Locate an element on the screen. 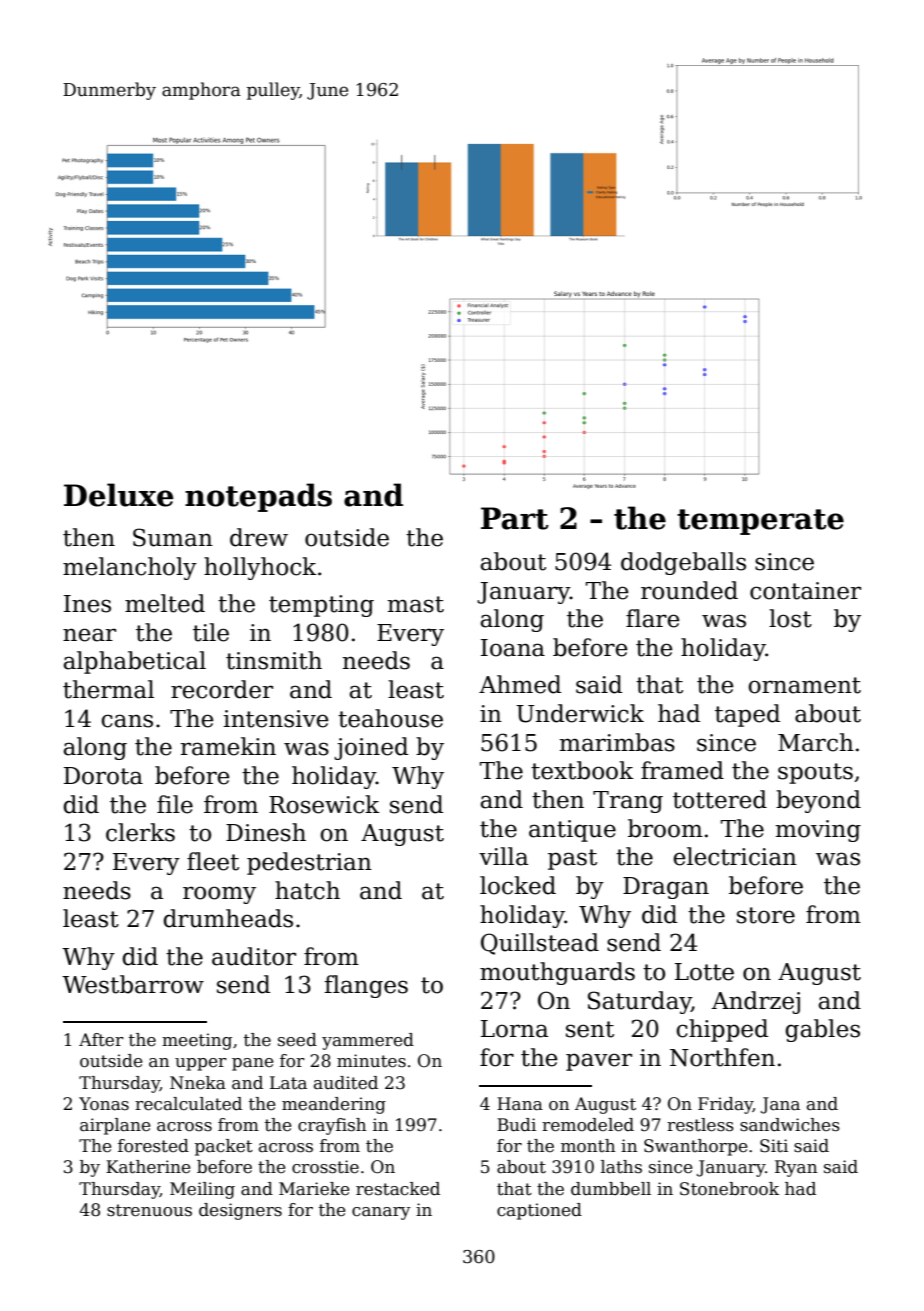  flanges is located at coordinates (366, 986).
